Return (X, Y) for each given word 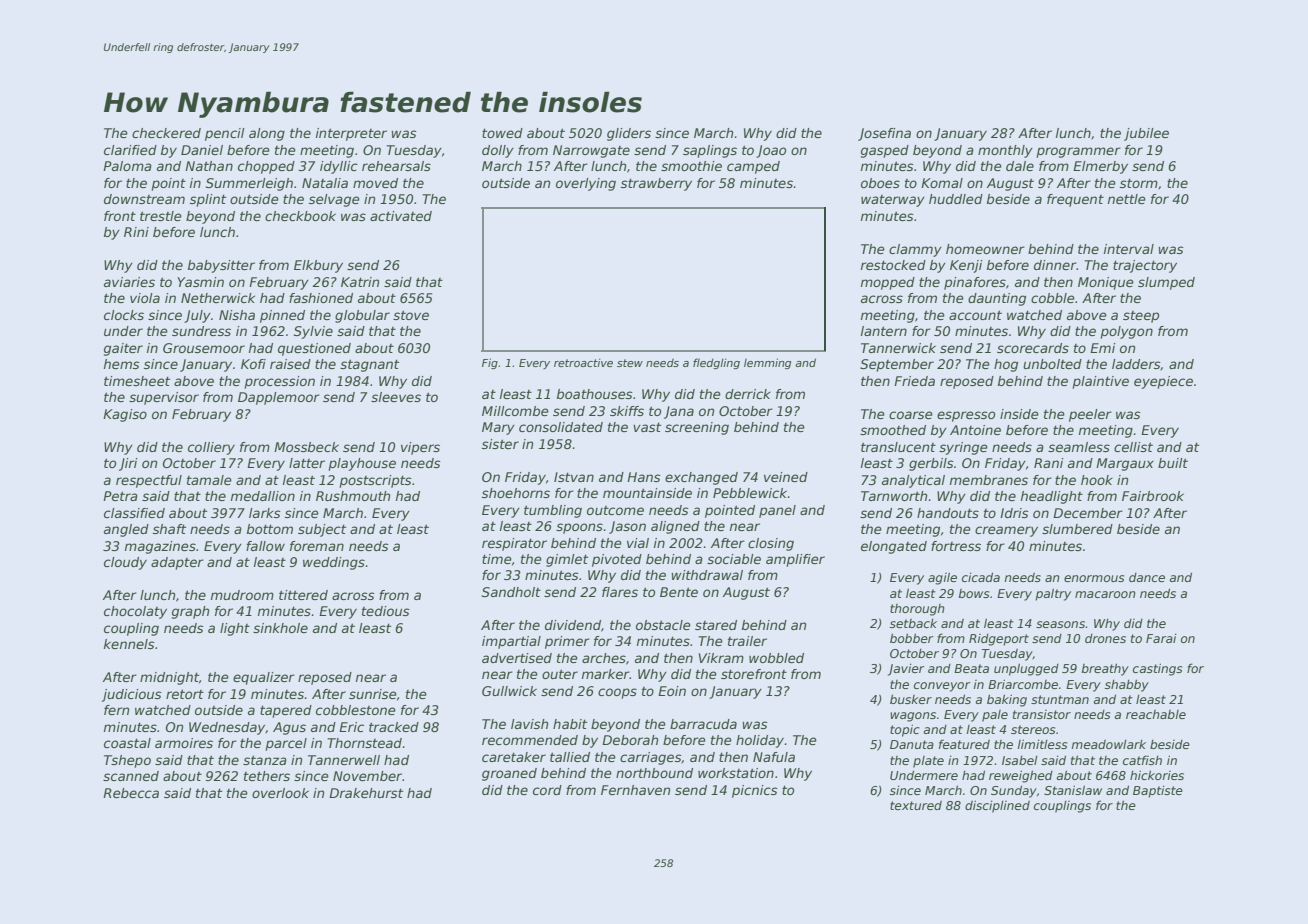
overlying (586, 184)
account (975, 315)
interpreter (351, 134)
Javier (906, 670)
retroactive (583, 362)
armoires (184, 743)
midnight (169, 678)
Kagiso (125, 415)
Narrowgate (591, 151)
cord (547, 790)
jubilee (1146, 134)
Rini (136, 232)
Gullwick (509, 691)
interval (1129, 249)
